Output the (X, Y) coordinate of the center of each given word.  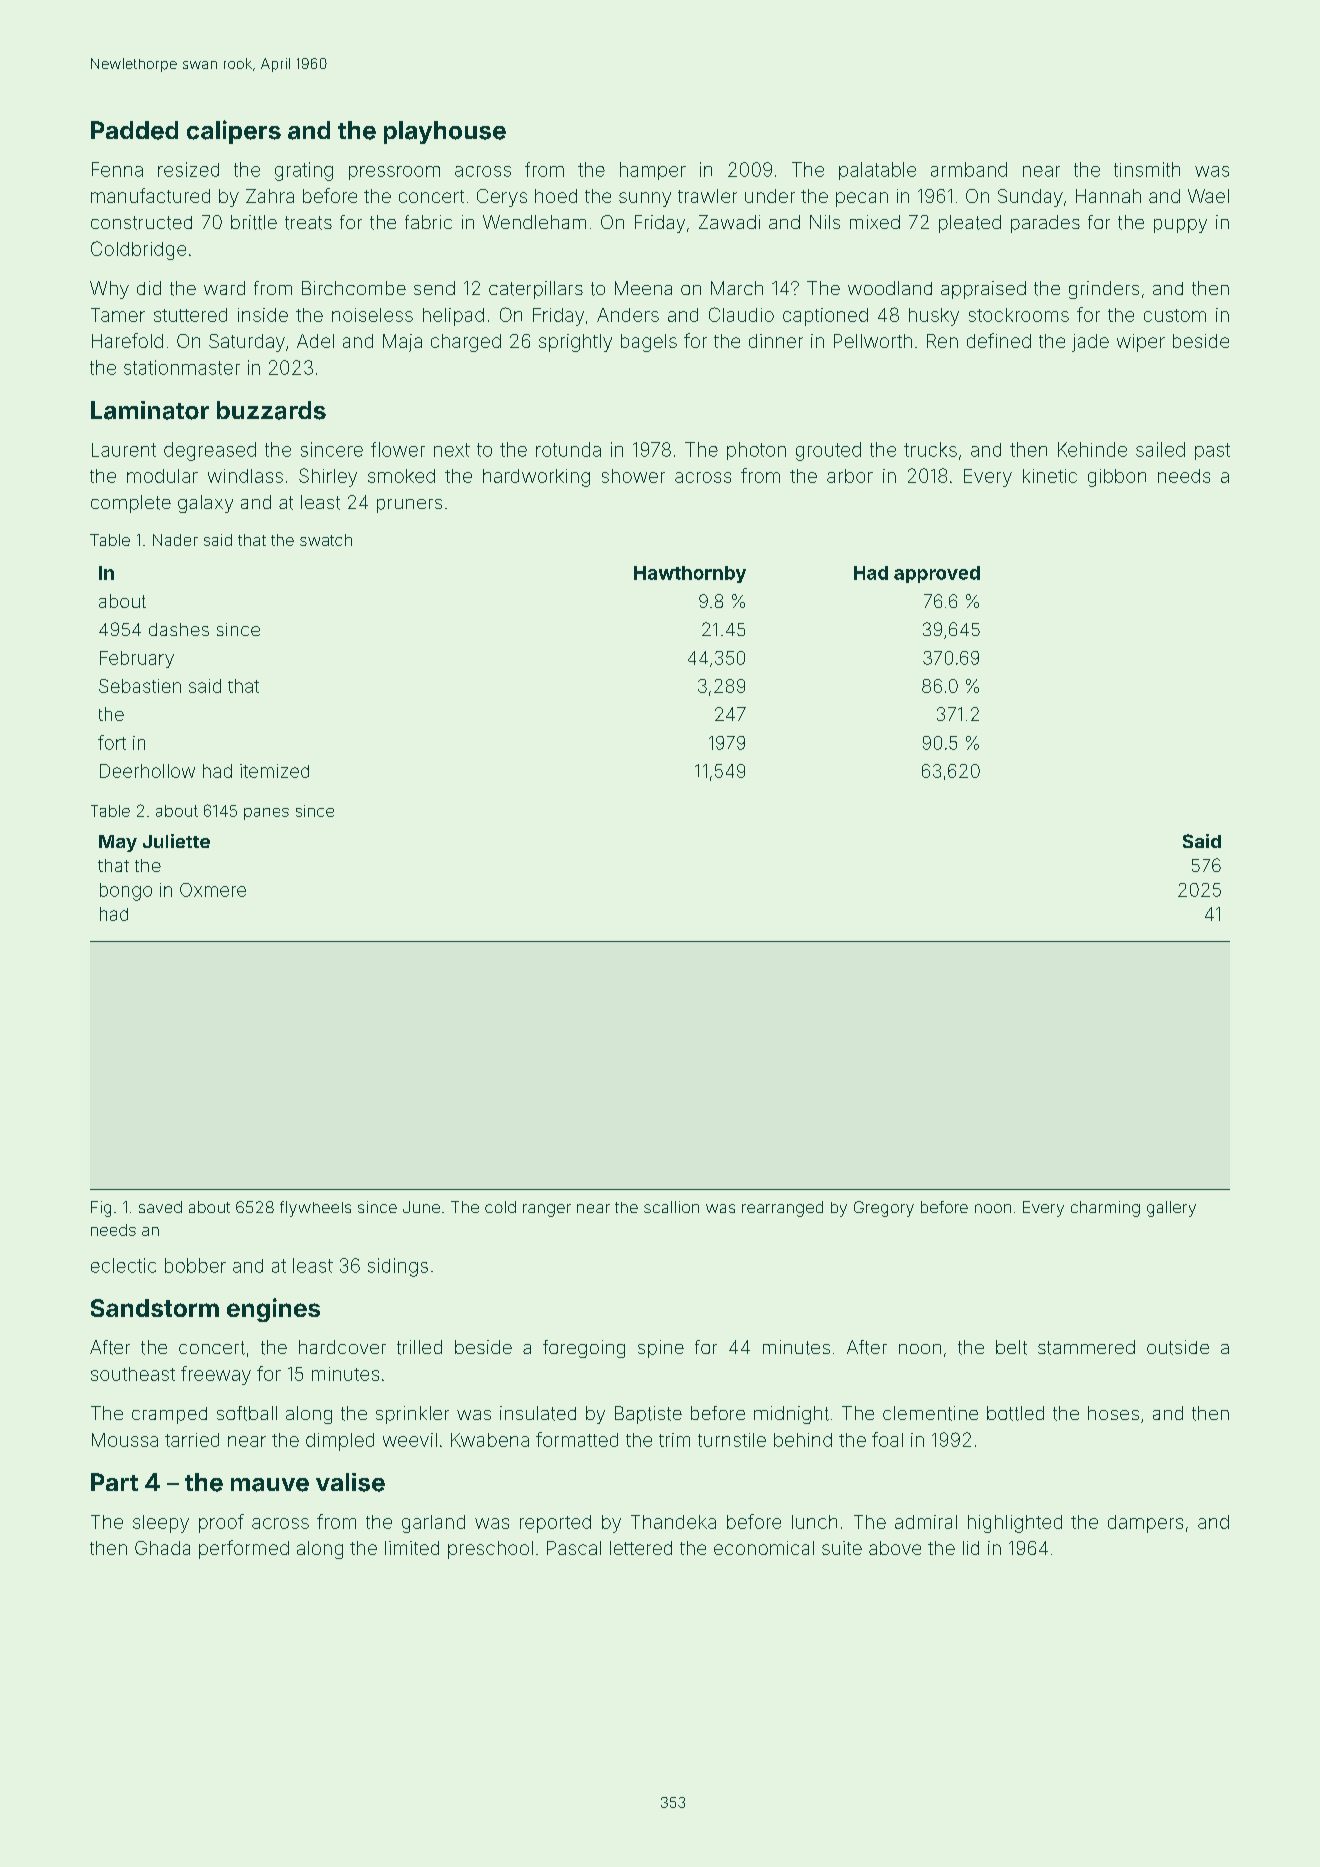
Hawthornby (690, 574)
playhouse (445, 132)
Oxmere (213, 890)
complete (131, 504)
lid (971, 1548)
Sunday (1030, 198)
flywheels (315, 1209)
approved (937, 574)
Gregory (884, 1209)
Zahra (270, 196)
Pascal (574, 1548)
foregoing (584, 1349)
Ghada (162, 1548)
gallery (1171, 1209)
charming (1105, 1209)
